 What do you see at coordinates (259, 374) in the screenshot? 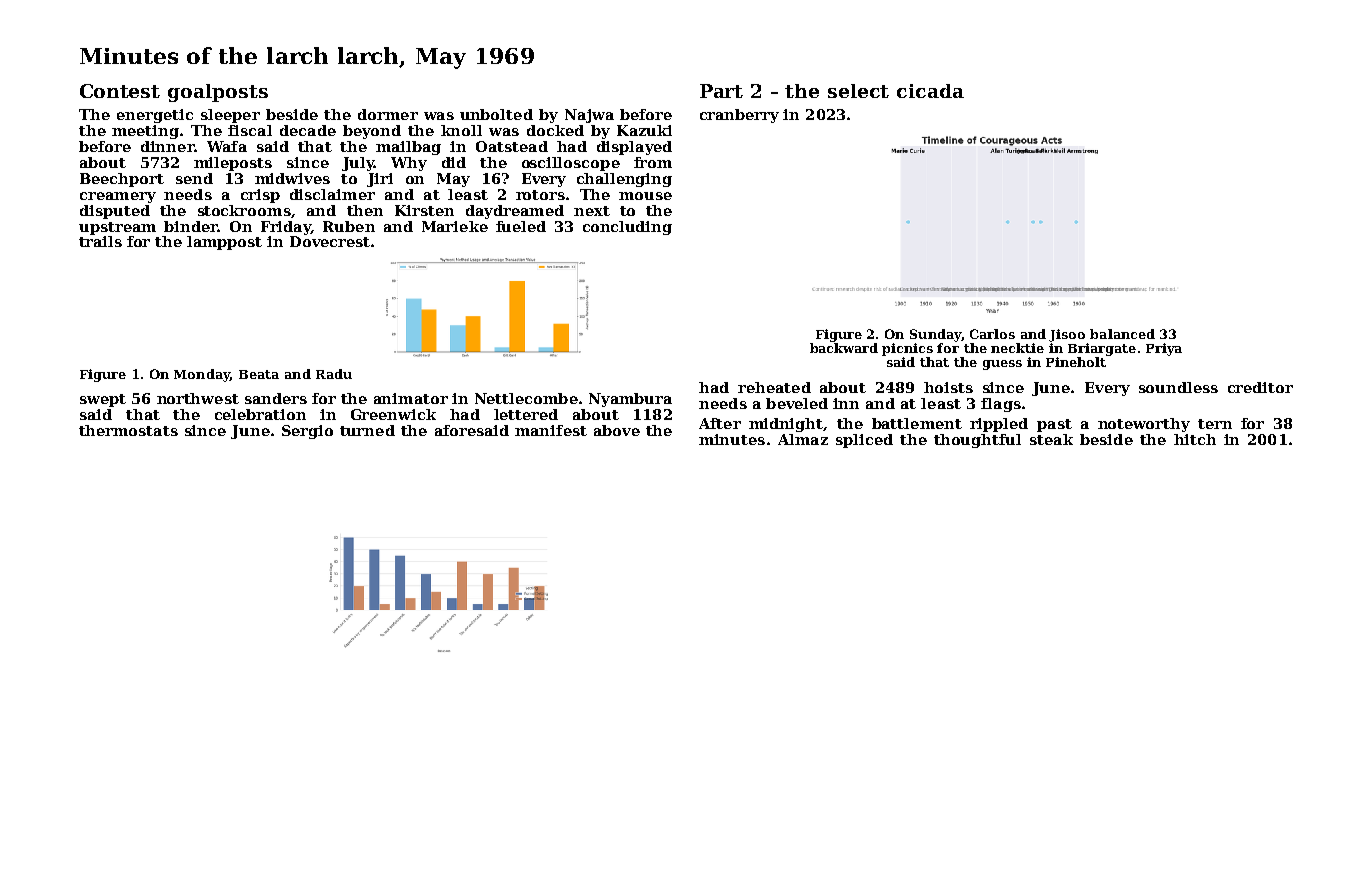
I see `Beata` at bounding box center [259, 374].
